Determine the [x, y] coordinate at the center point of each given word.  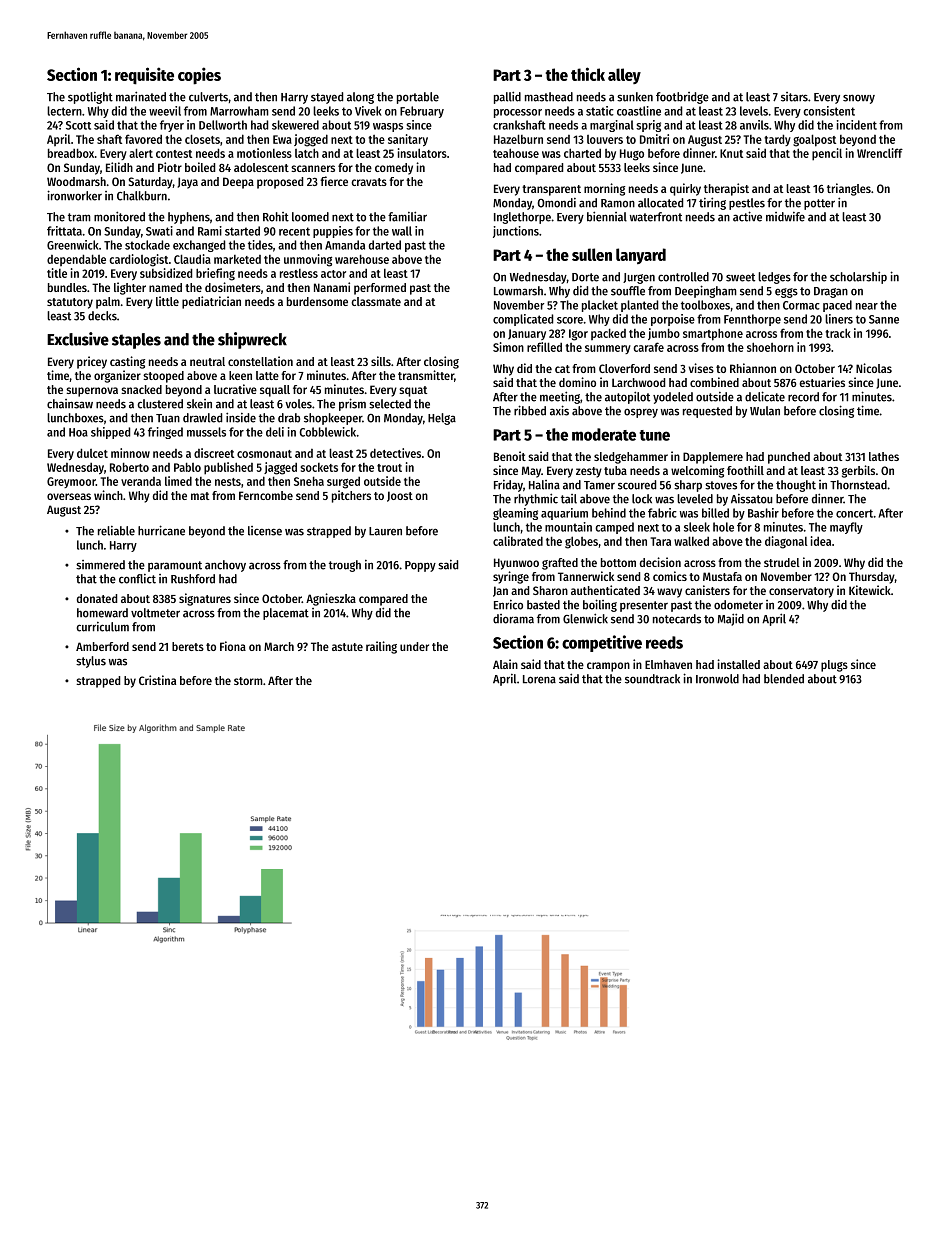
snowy [859, 99]
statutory [70, 303]
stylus [91, 662]
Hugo [632, 155]
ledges [774, 278]
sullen [592, 254]
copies [199, 76]
